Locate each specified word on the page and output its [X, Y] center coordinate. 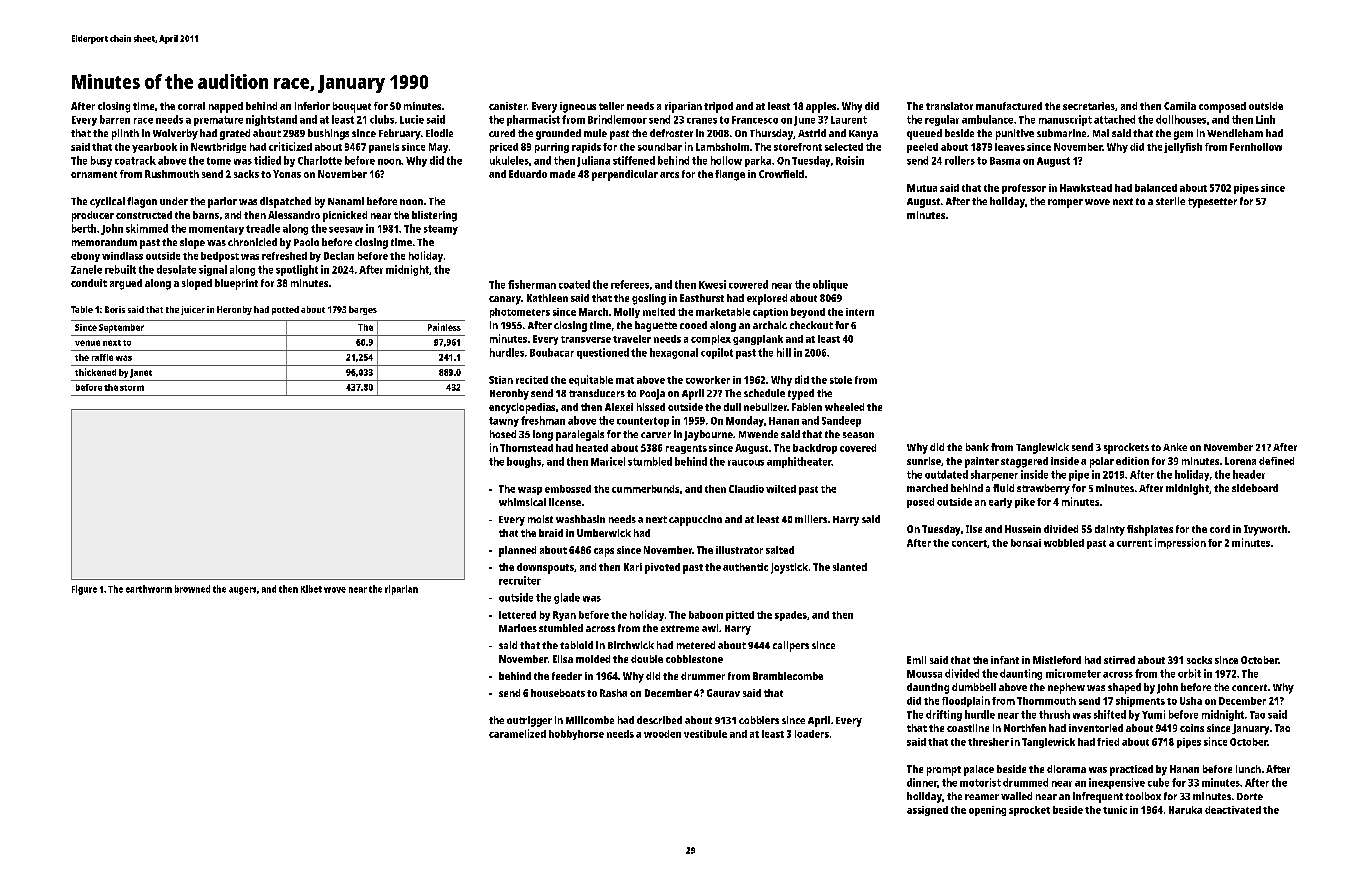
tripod [718, 107]
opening [987, 811]
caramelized [517, 733]
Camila [1180, 106]
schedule [764, 393]
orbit [1189, 673]
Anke [1175, 447]
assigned [927, 811]
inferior [312, 106]
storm [132, 388]
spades [791, 616]
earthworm [149, 589]
